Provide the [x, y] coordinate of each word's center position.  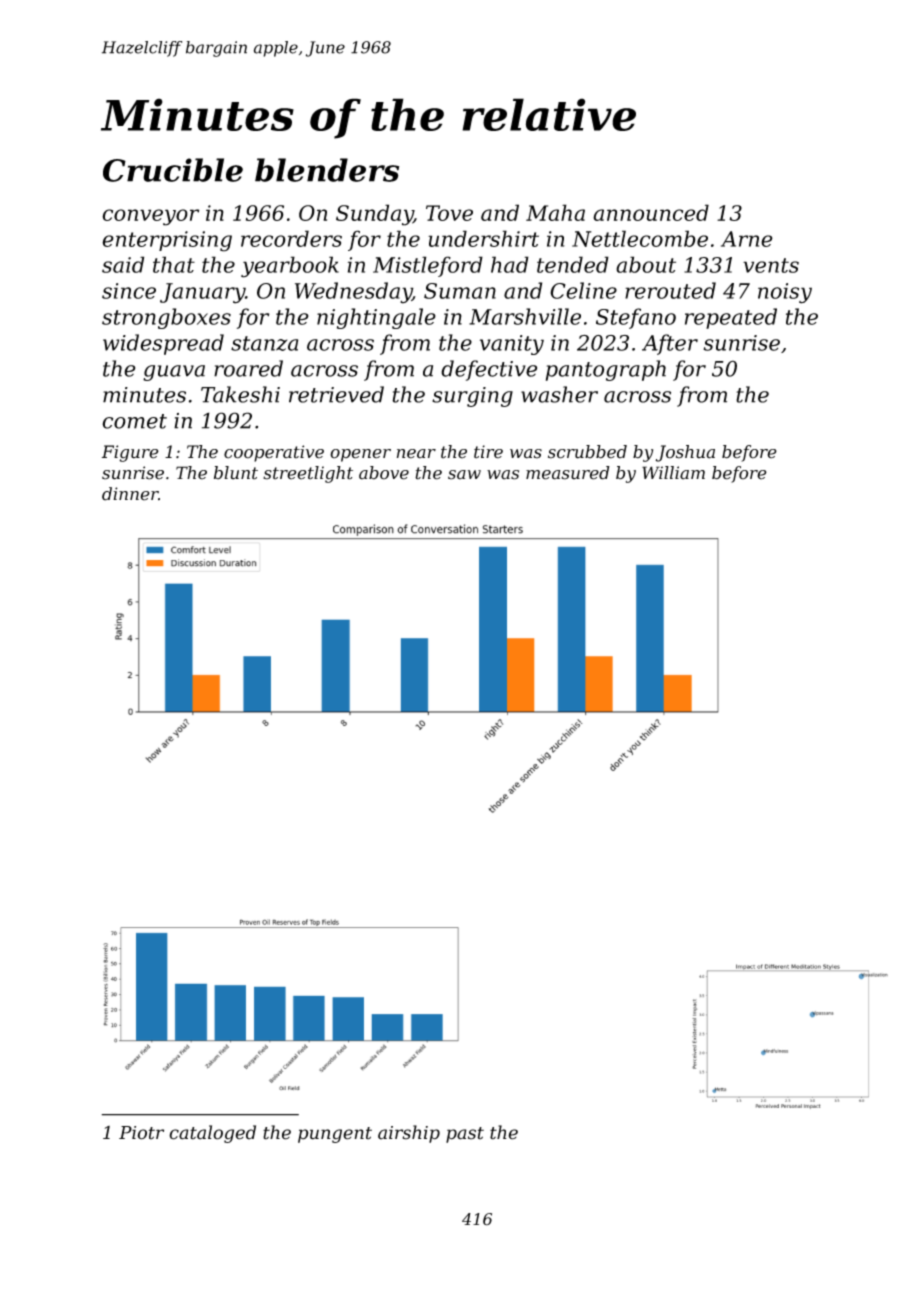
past [465, 1135]
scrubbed [587, 452]
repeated [731, 318]
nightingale [376, 318]
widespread [163, 344]
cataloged [212, 1134]
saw [464, 475]
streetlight [308, 474]
